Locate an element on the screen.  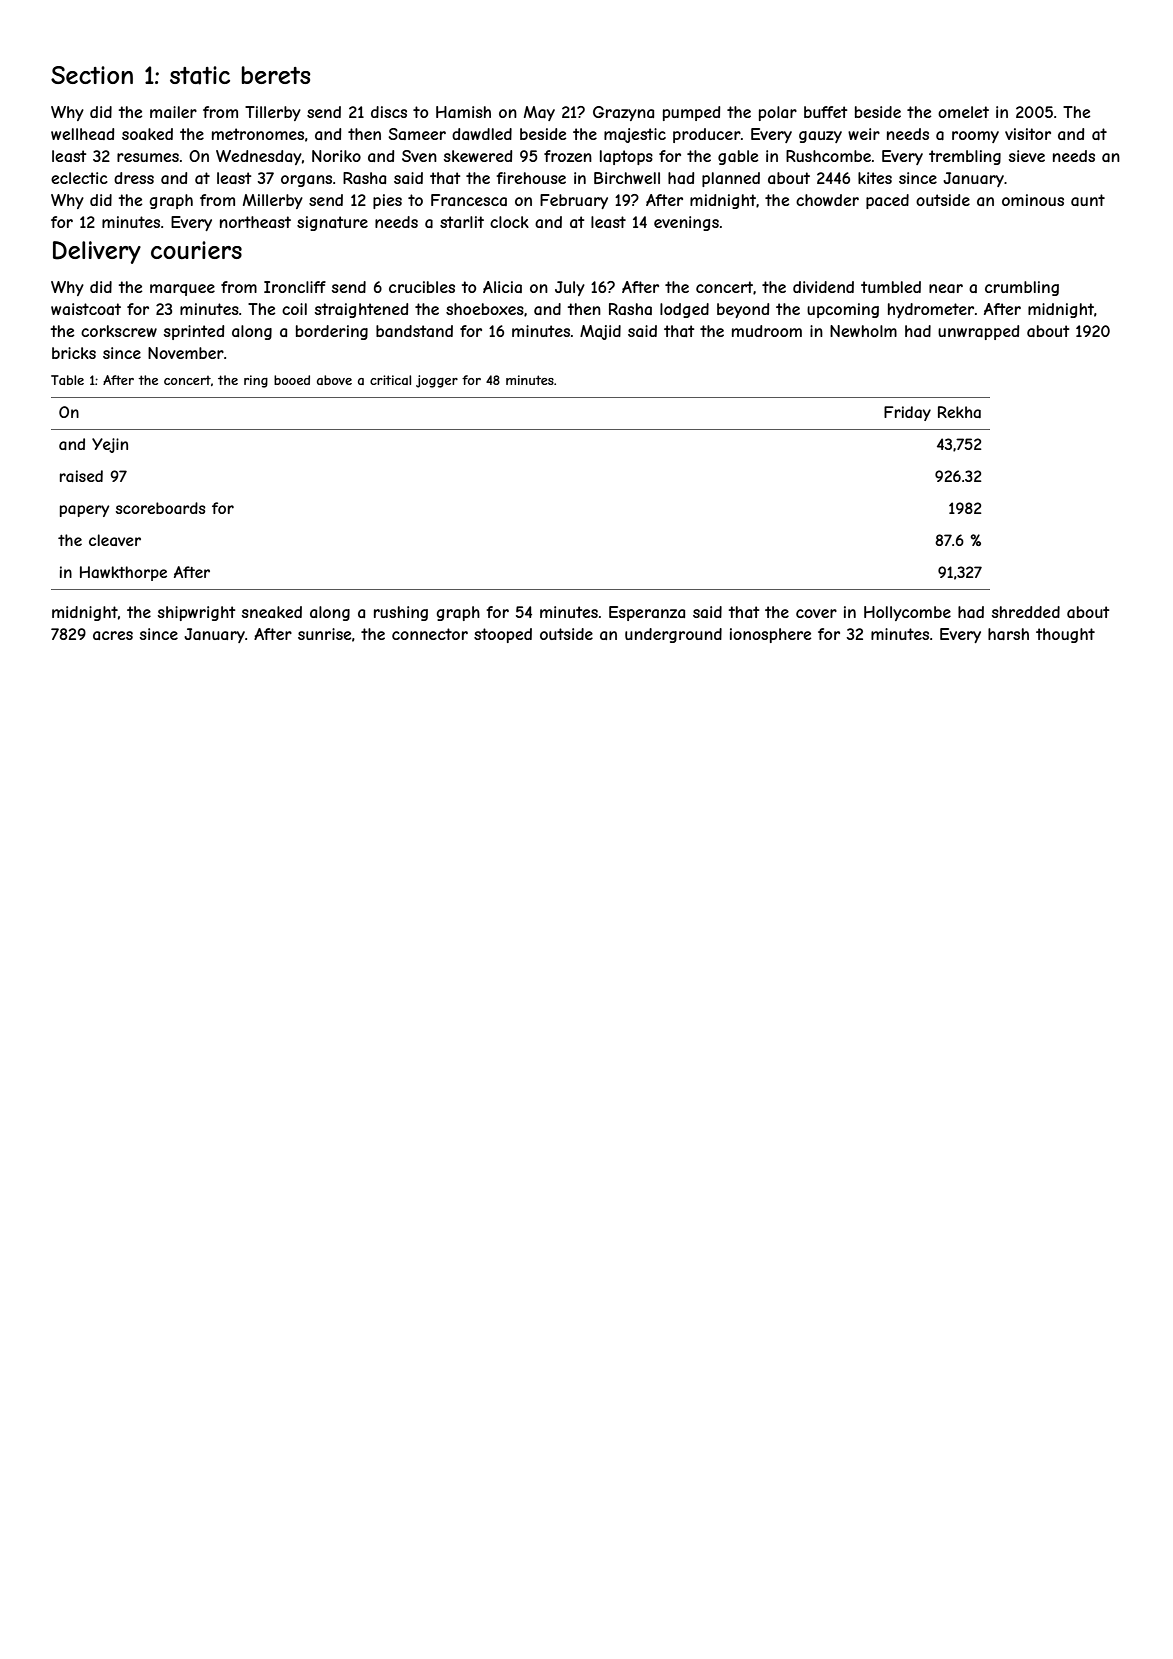
Hamish is located at coordinates (463, 112).
